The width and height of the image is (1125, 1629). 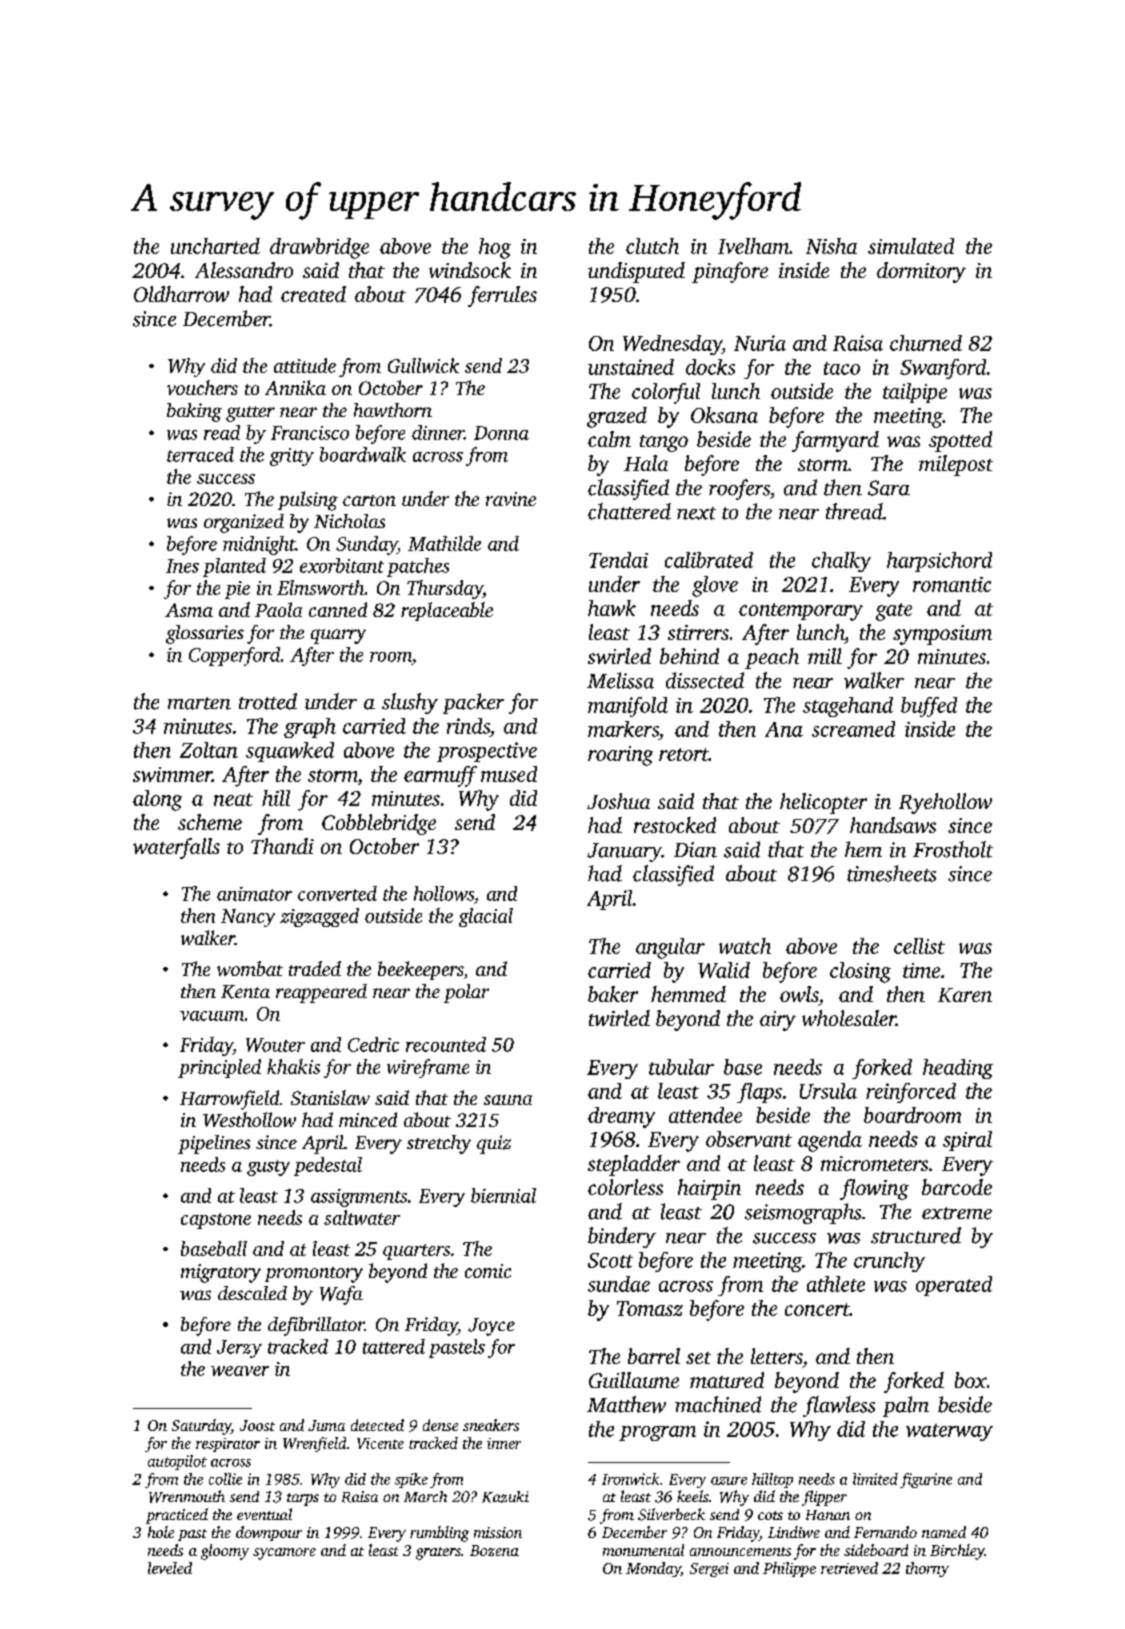 I want to click on uncharted, so click(x=215, y=246).
